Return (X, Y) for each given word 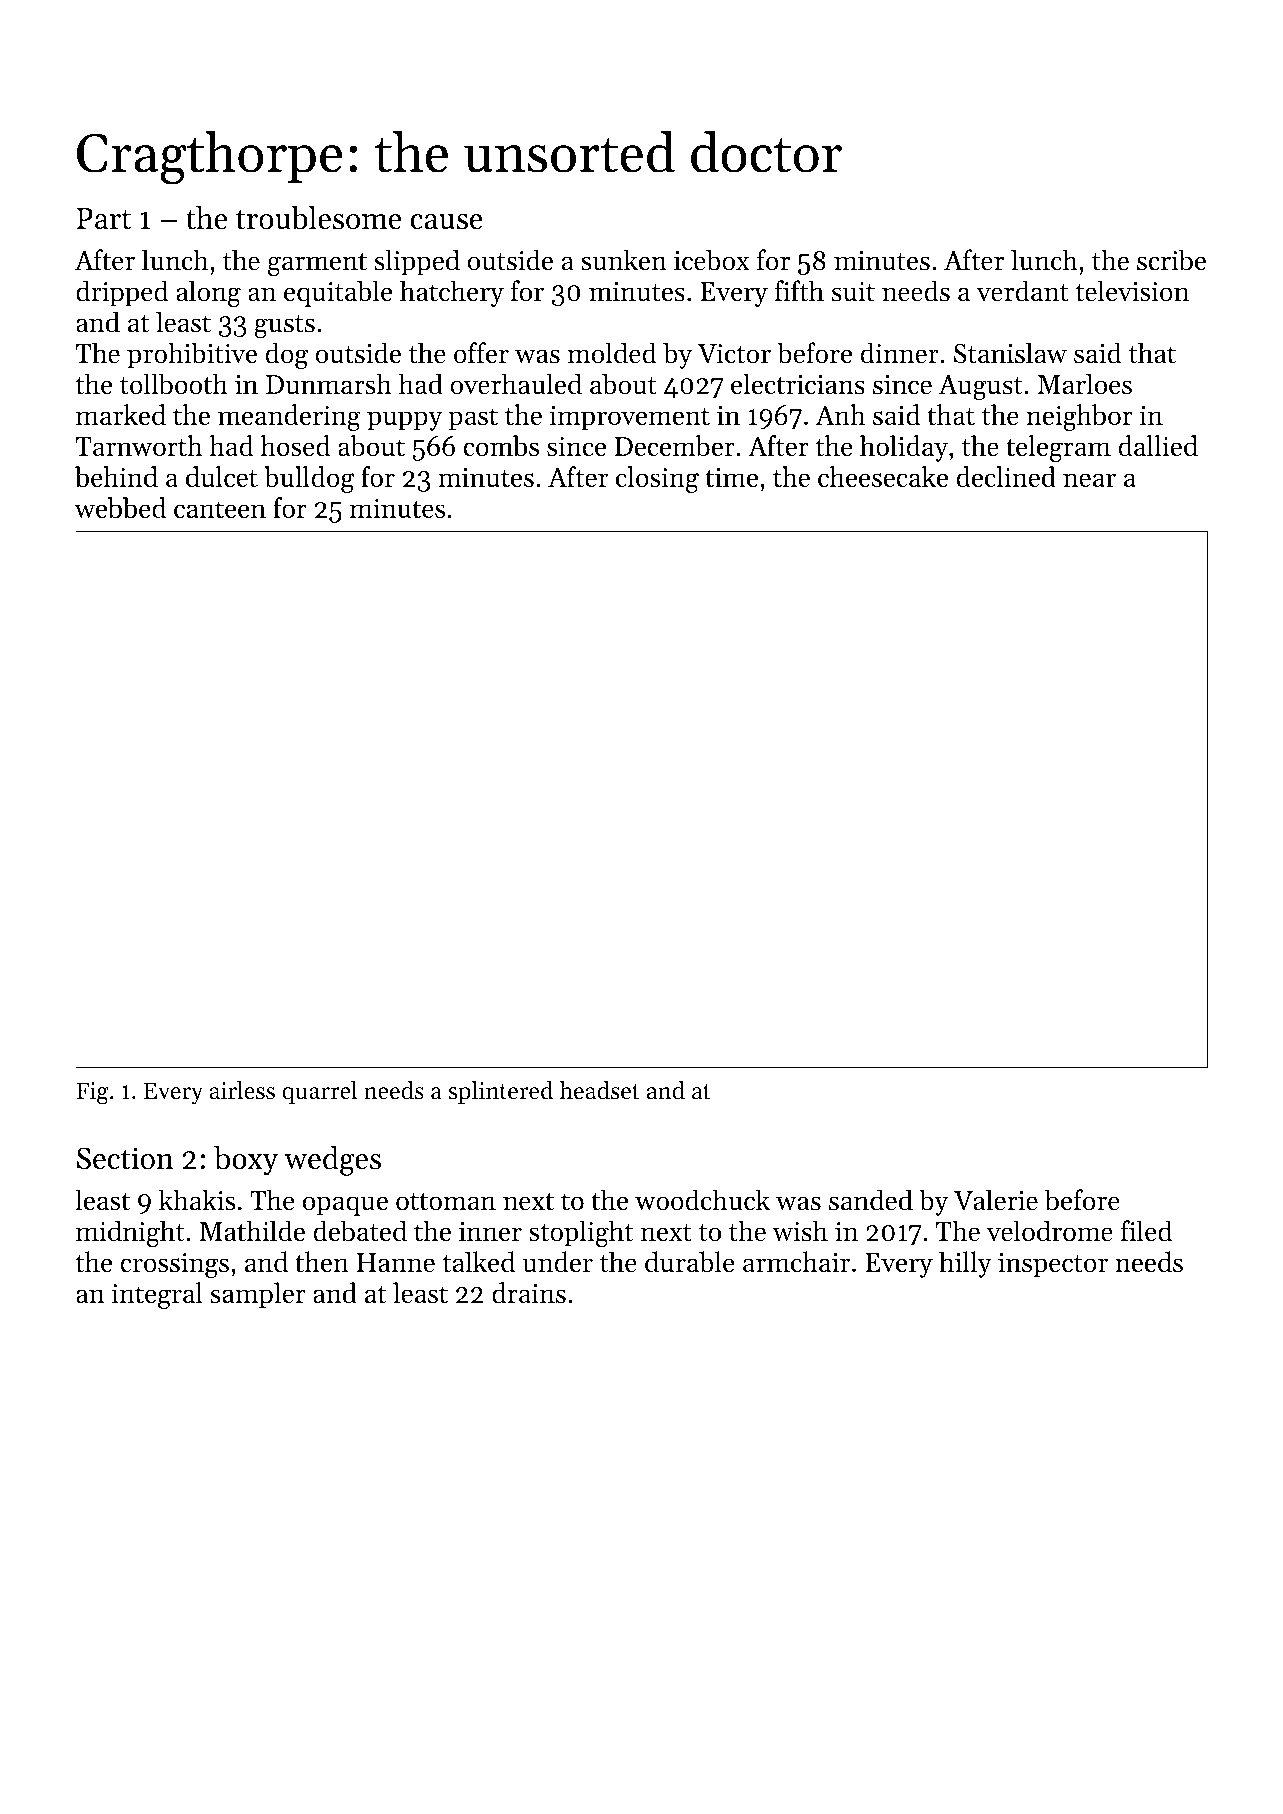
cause (446, 222)
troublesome (319, 218)
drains (529, 1293)
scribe (1172, 260)
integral (157, 1296)
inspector (1053, 1265)
